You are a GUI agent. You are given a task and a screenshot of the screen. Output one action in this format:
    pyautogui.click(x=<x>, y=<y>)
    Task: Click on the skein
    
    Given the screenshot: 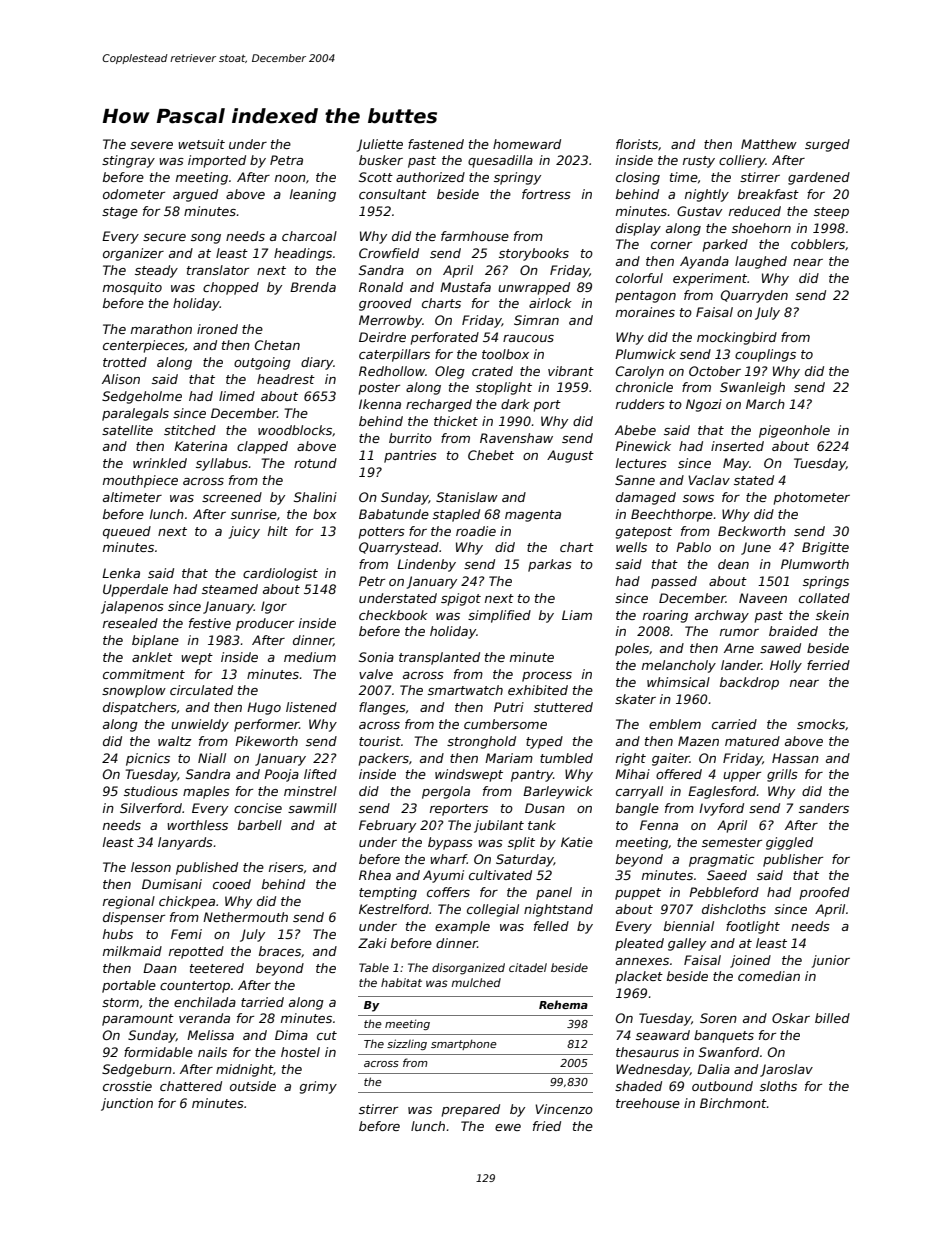 What is the action you would take?
    pyautogui.click(x=832, y=615)
